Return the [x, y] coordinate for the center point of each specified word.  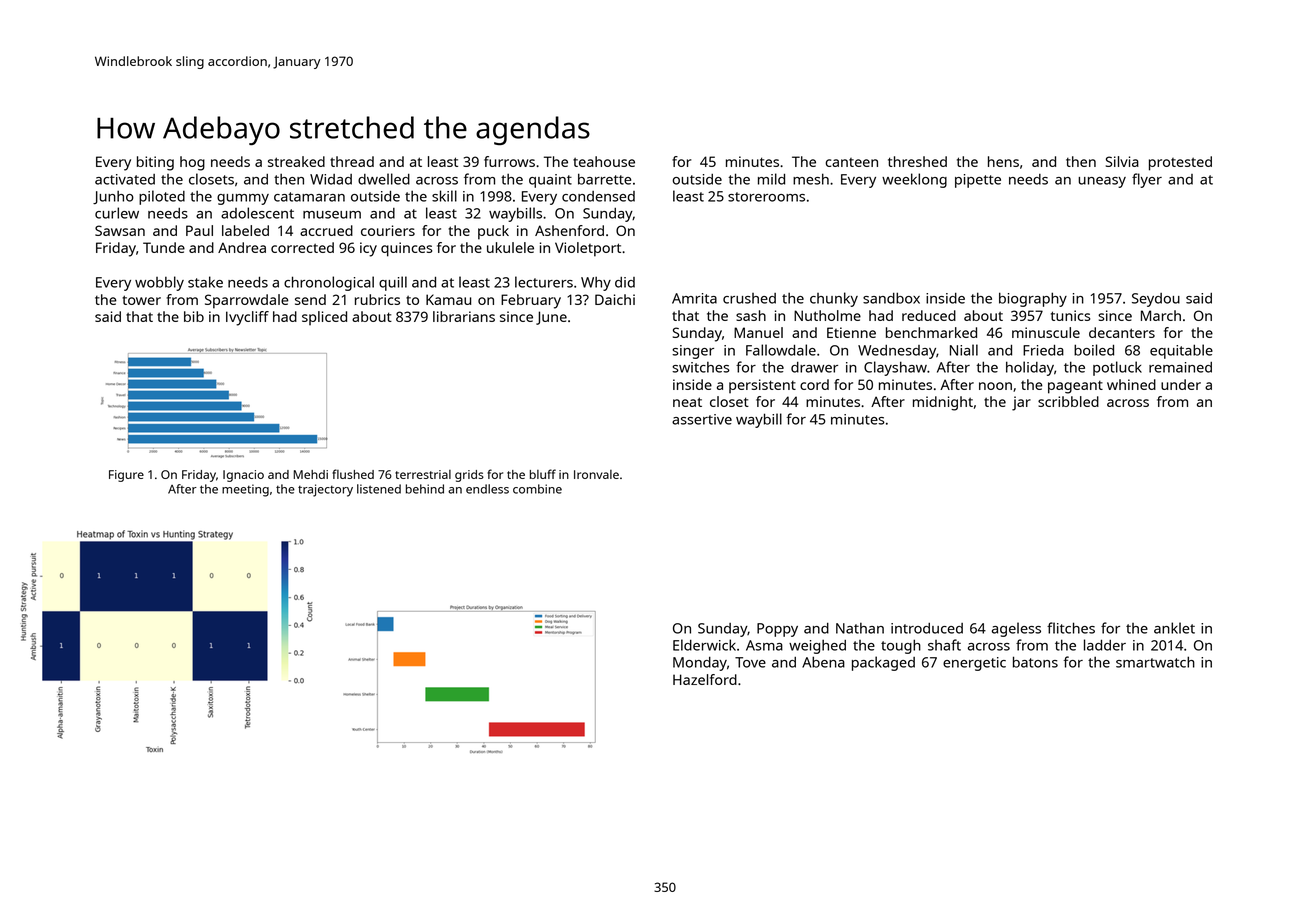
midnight [943, 403]
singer [693, 352]
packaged [883, 663]
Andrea [242, 247]
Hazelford [705, 679]
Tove [750, 662]
